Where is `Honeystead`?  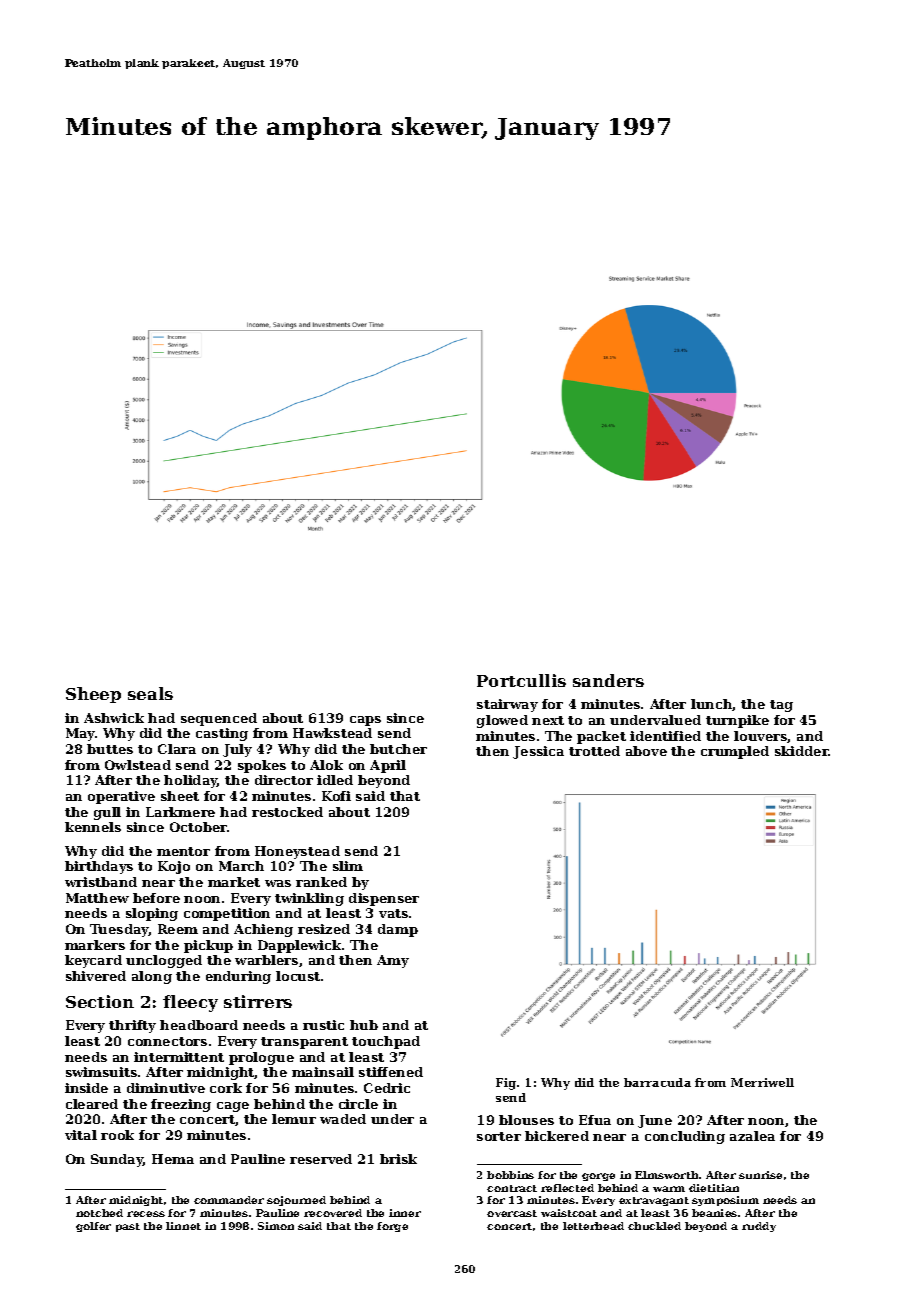 Honeystead is located at coordinates (297, 852).
